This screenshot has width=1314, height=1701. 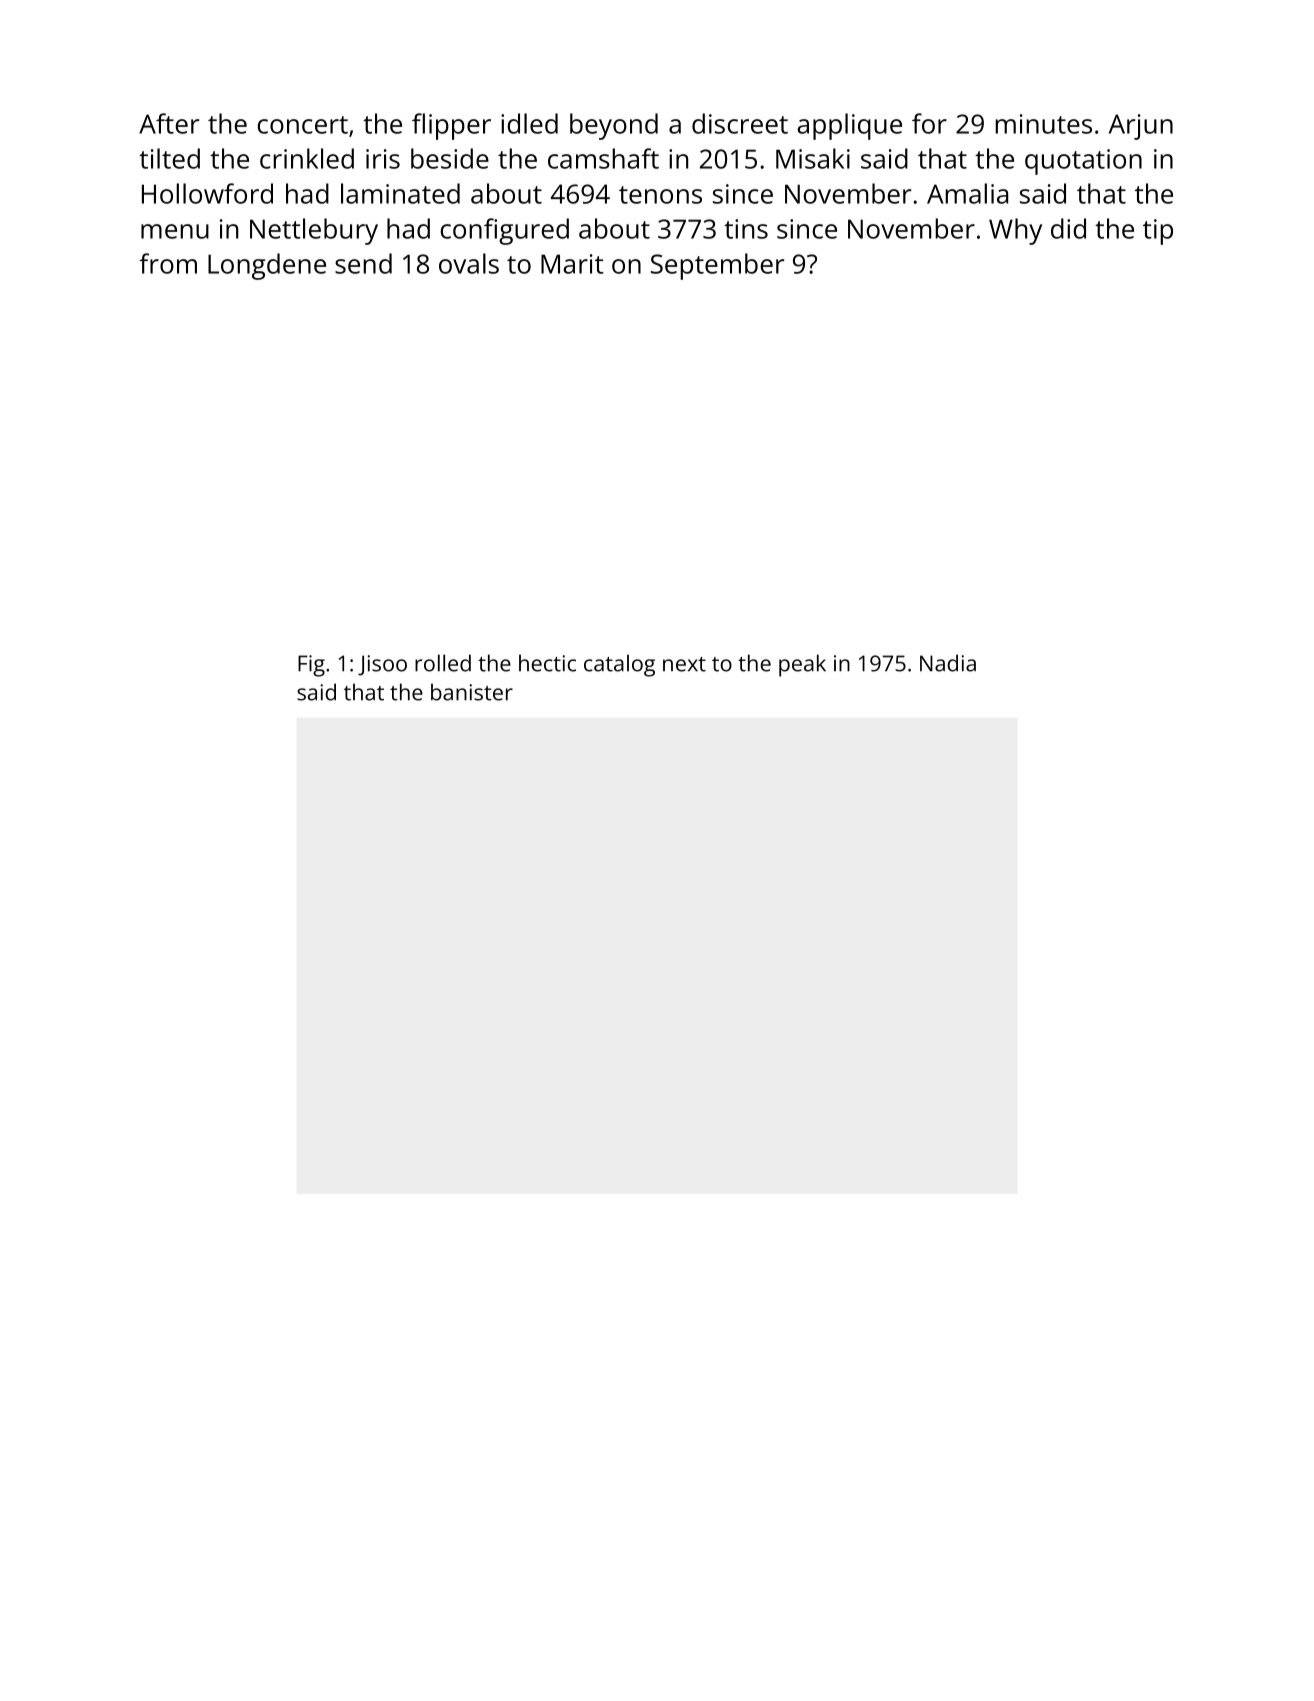 I want to click on September, so click(x=717, y=266).
